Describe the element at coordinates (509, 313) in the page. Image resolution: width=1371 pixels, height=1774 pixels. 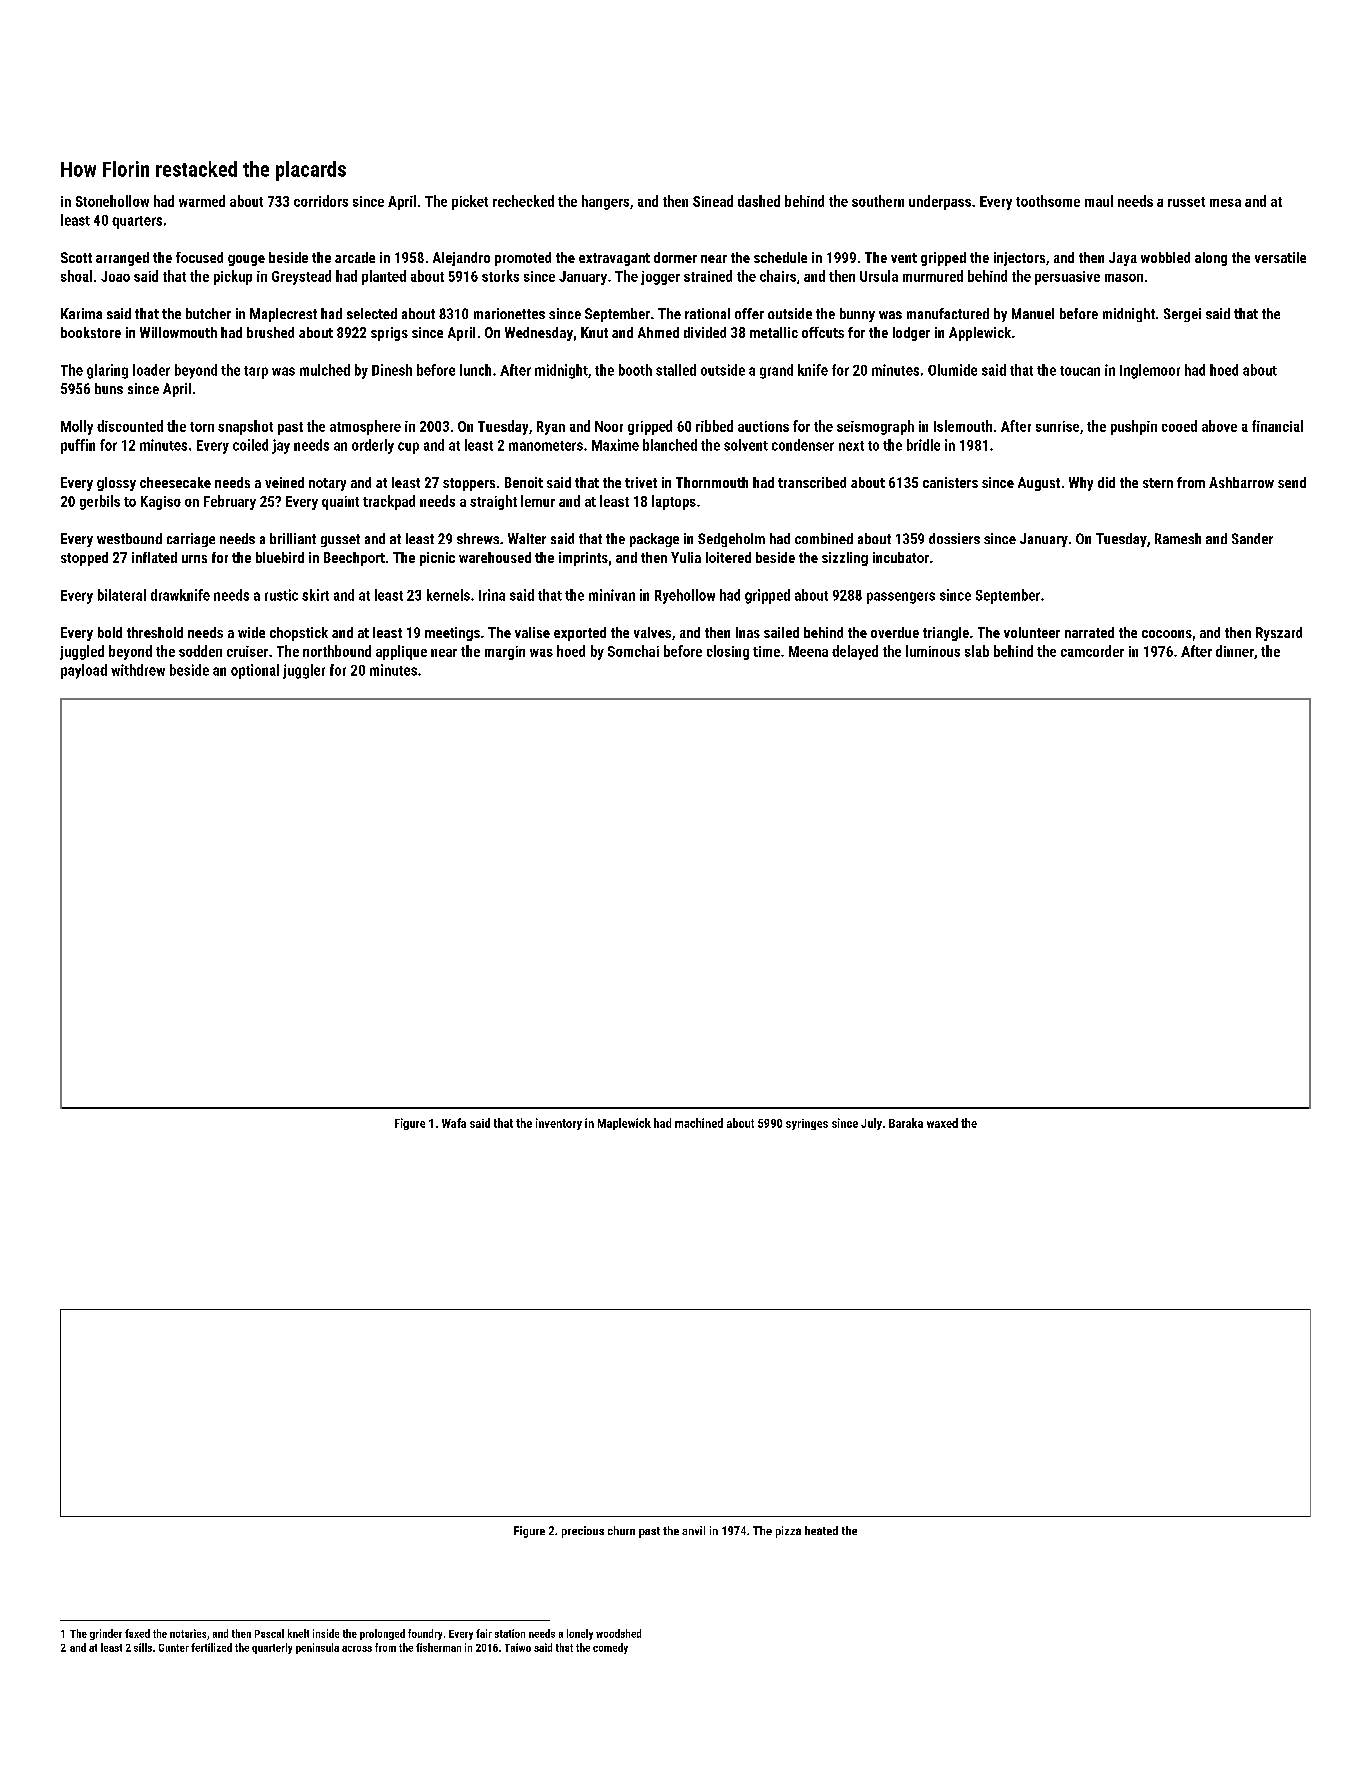
I see `marionettes` at that location.
